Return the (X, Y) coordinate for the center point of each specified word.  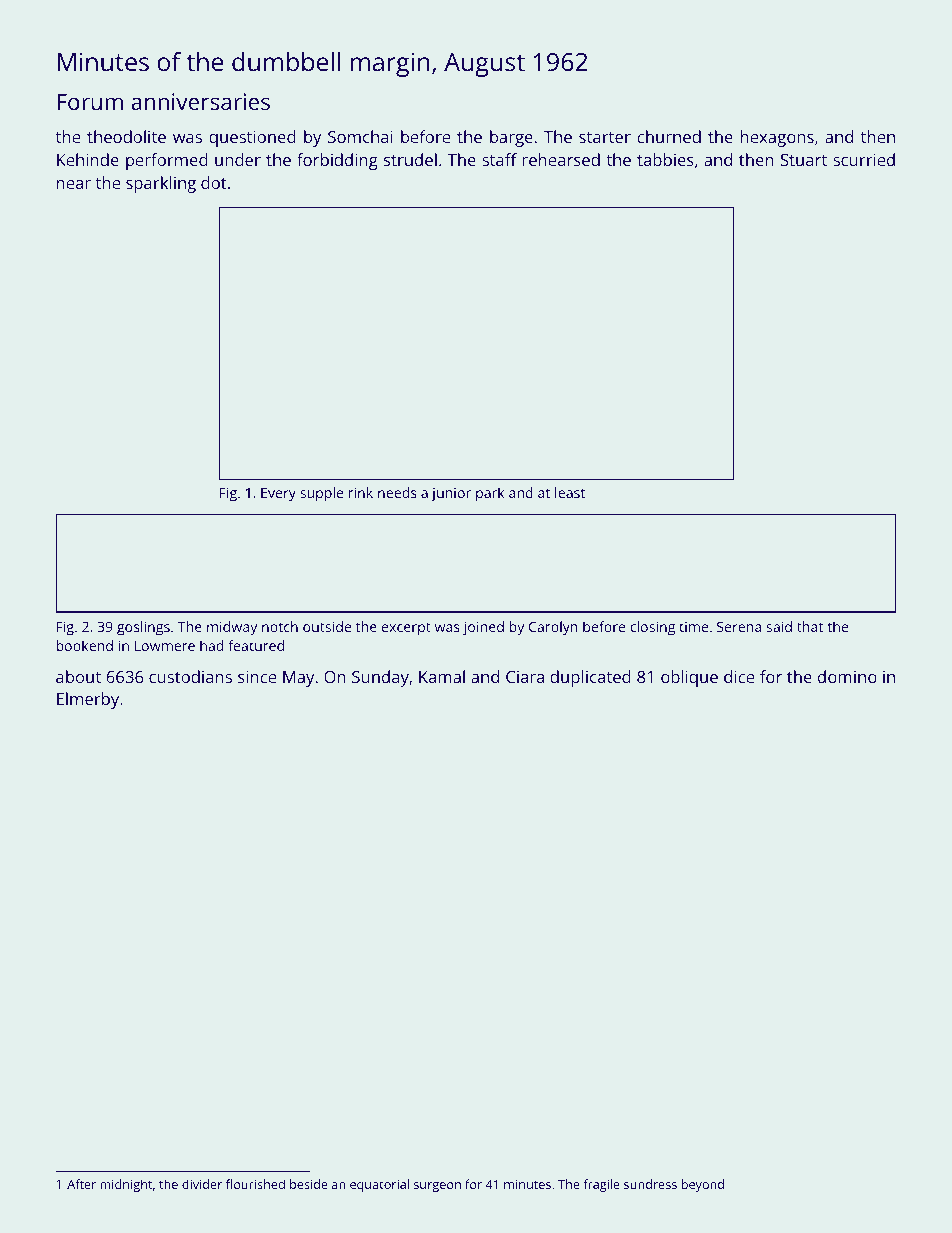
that (810, 626)
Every (278, 495)
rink (361, 492)
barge (511, 138)
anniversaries (200, 101)
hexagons (777, 138)
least (570, 492)
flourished (255, 1184)
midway (232, 628)
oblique (689, 678)
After (81, 1184)
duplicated (590, 678)
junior (451, 495)
